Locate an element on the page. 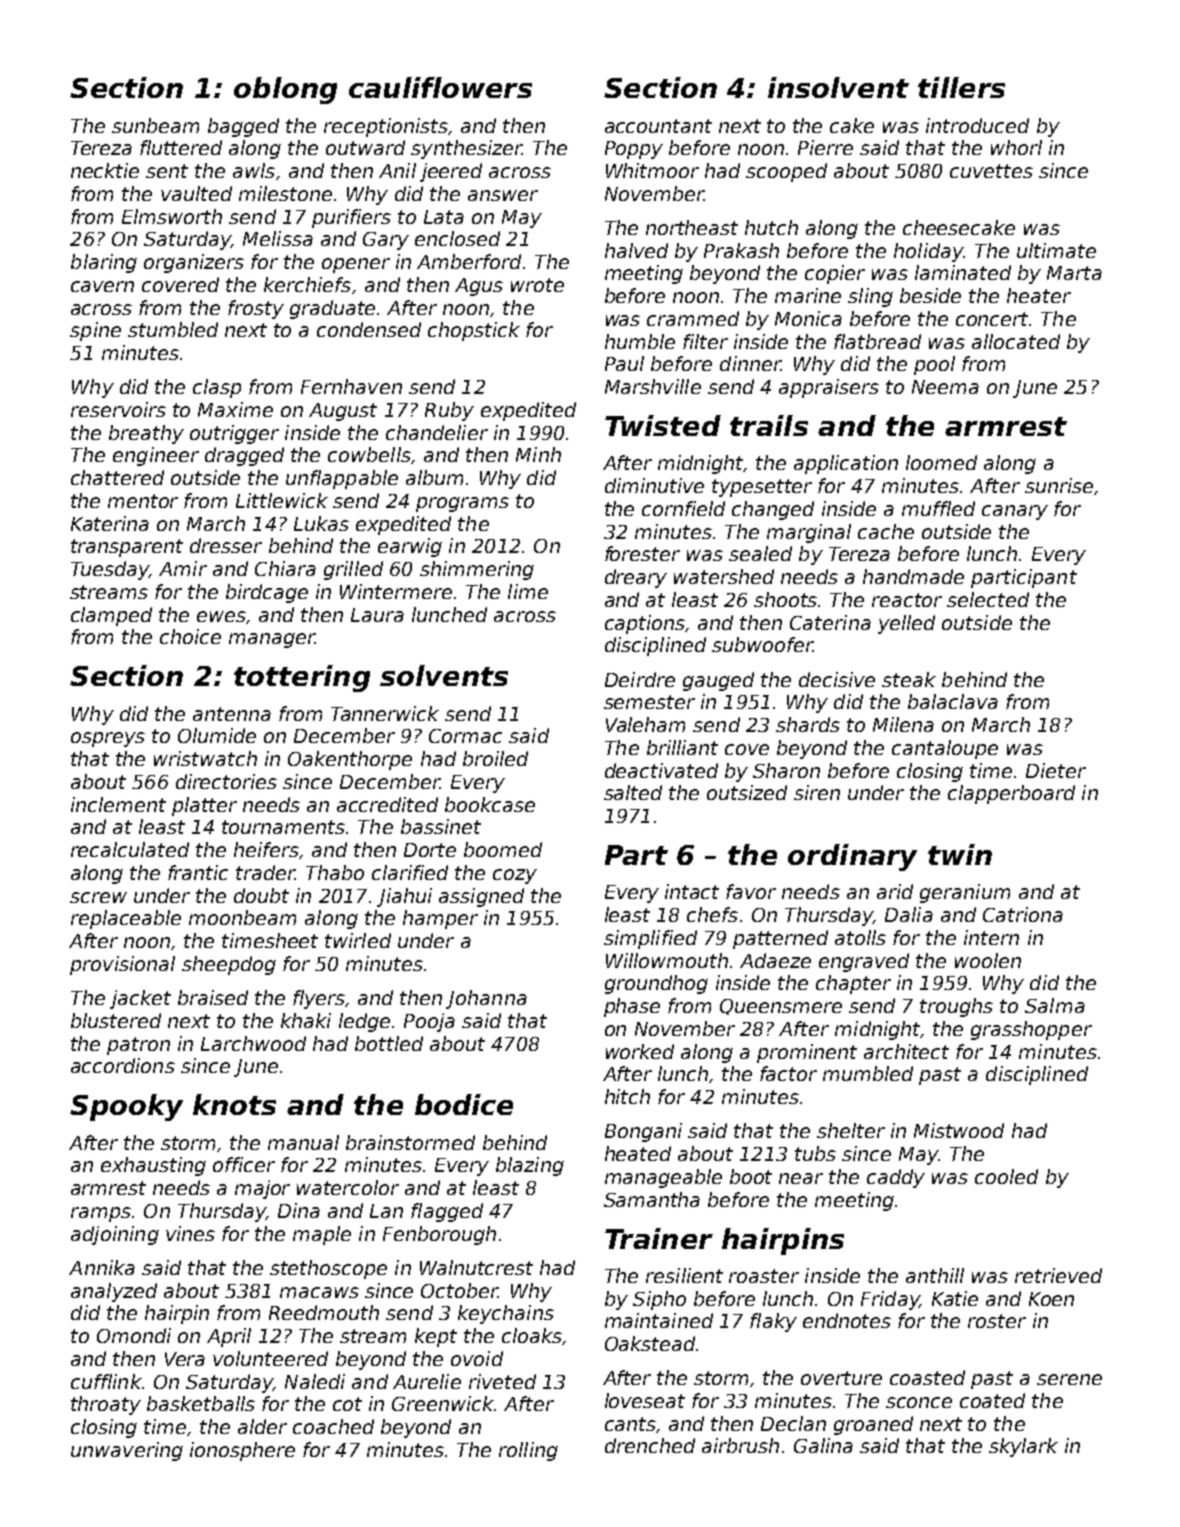 This document has width=1180, height=1527. grasshopper is located at coordinates (1031, 1030).
